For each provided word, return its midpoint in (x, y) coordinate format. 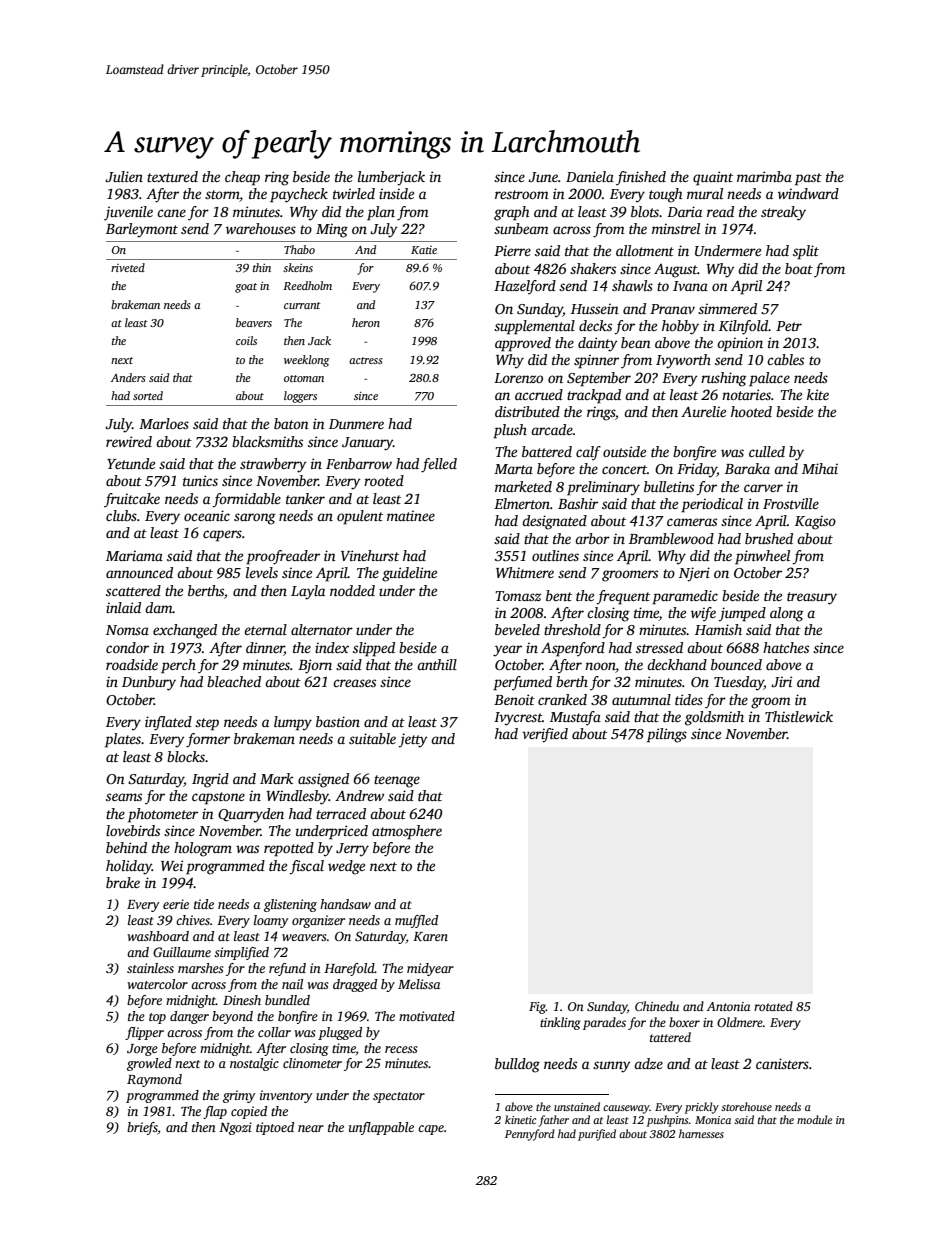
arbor (592, 538)
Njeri (694, 574)
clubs (121, 515)
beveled (517, 629)
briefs (142, 1128)
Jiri (781, 681)
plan (381, 213)
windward (808, 193)
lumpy (293, 723)
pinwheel (762, 557)
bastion (338, 721)
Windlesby (297, 797)
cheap (242, 178)
